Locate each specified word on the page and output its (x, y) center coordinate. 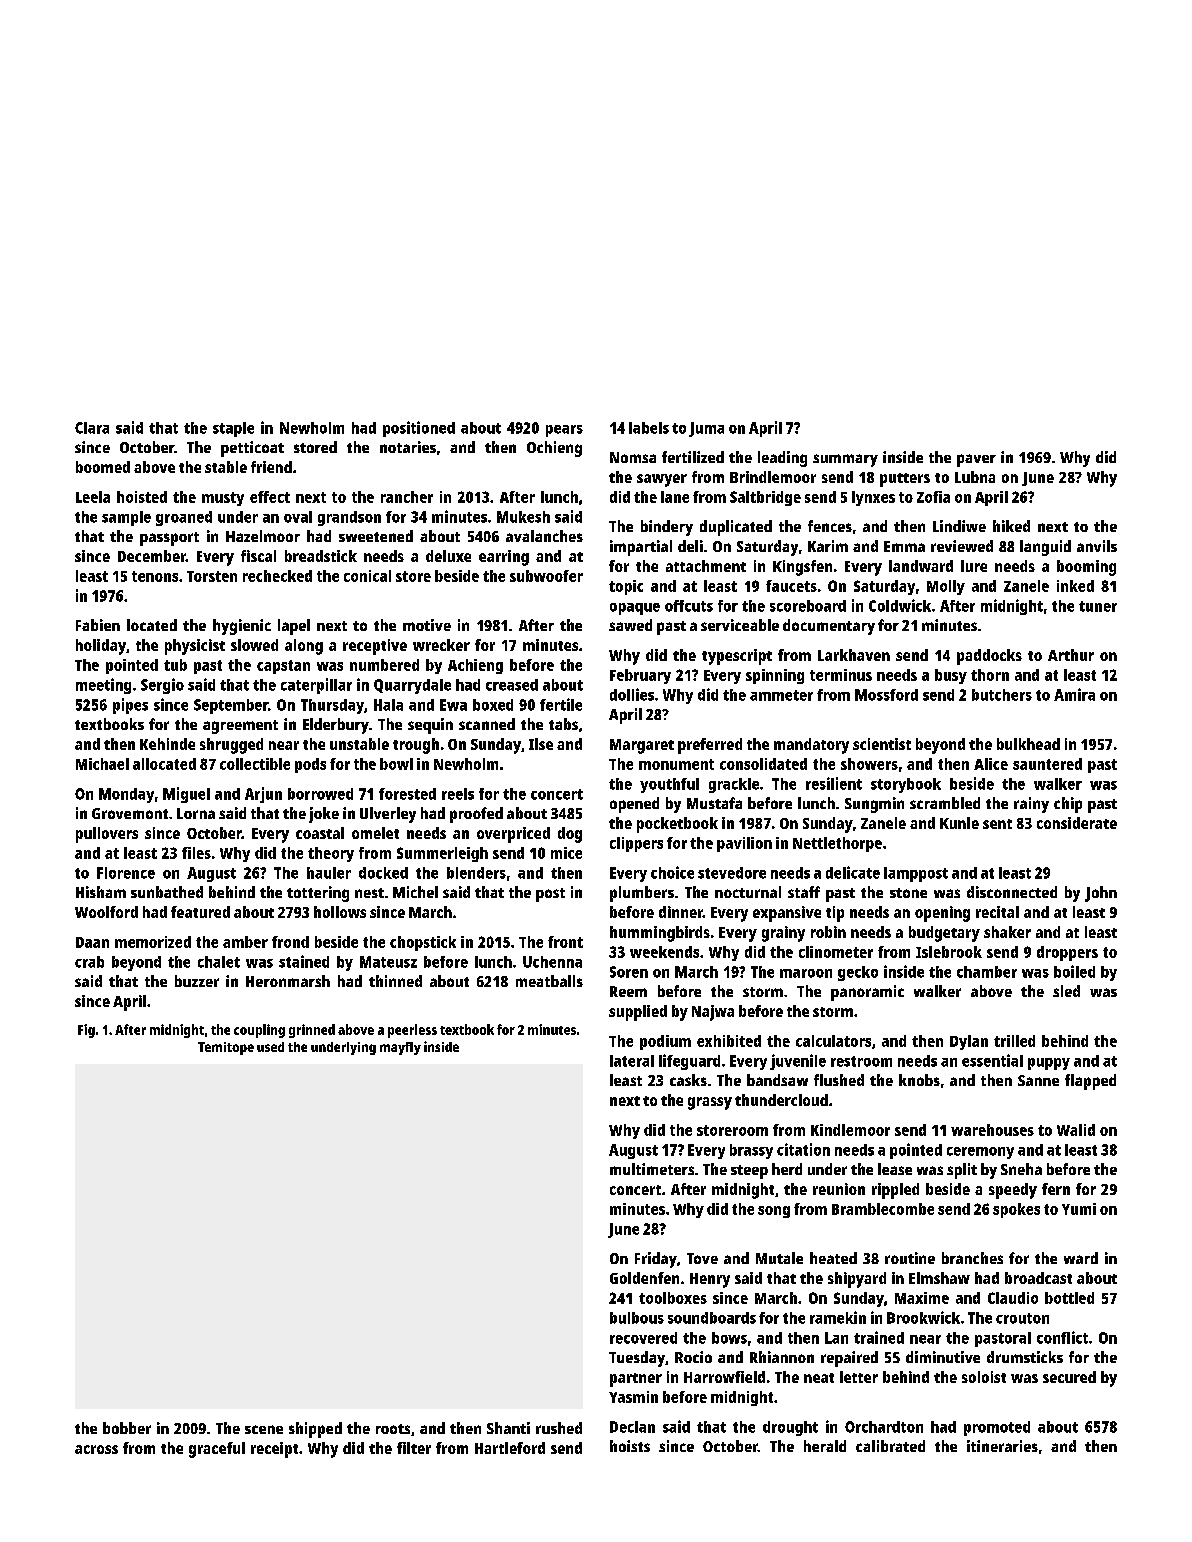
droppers (1067, 953)
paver (976, 460)
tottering (318, 894)
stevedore (732, 873)
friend (271, 467)
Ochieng (554, 449)
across (96, 1449)
